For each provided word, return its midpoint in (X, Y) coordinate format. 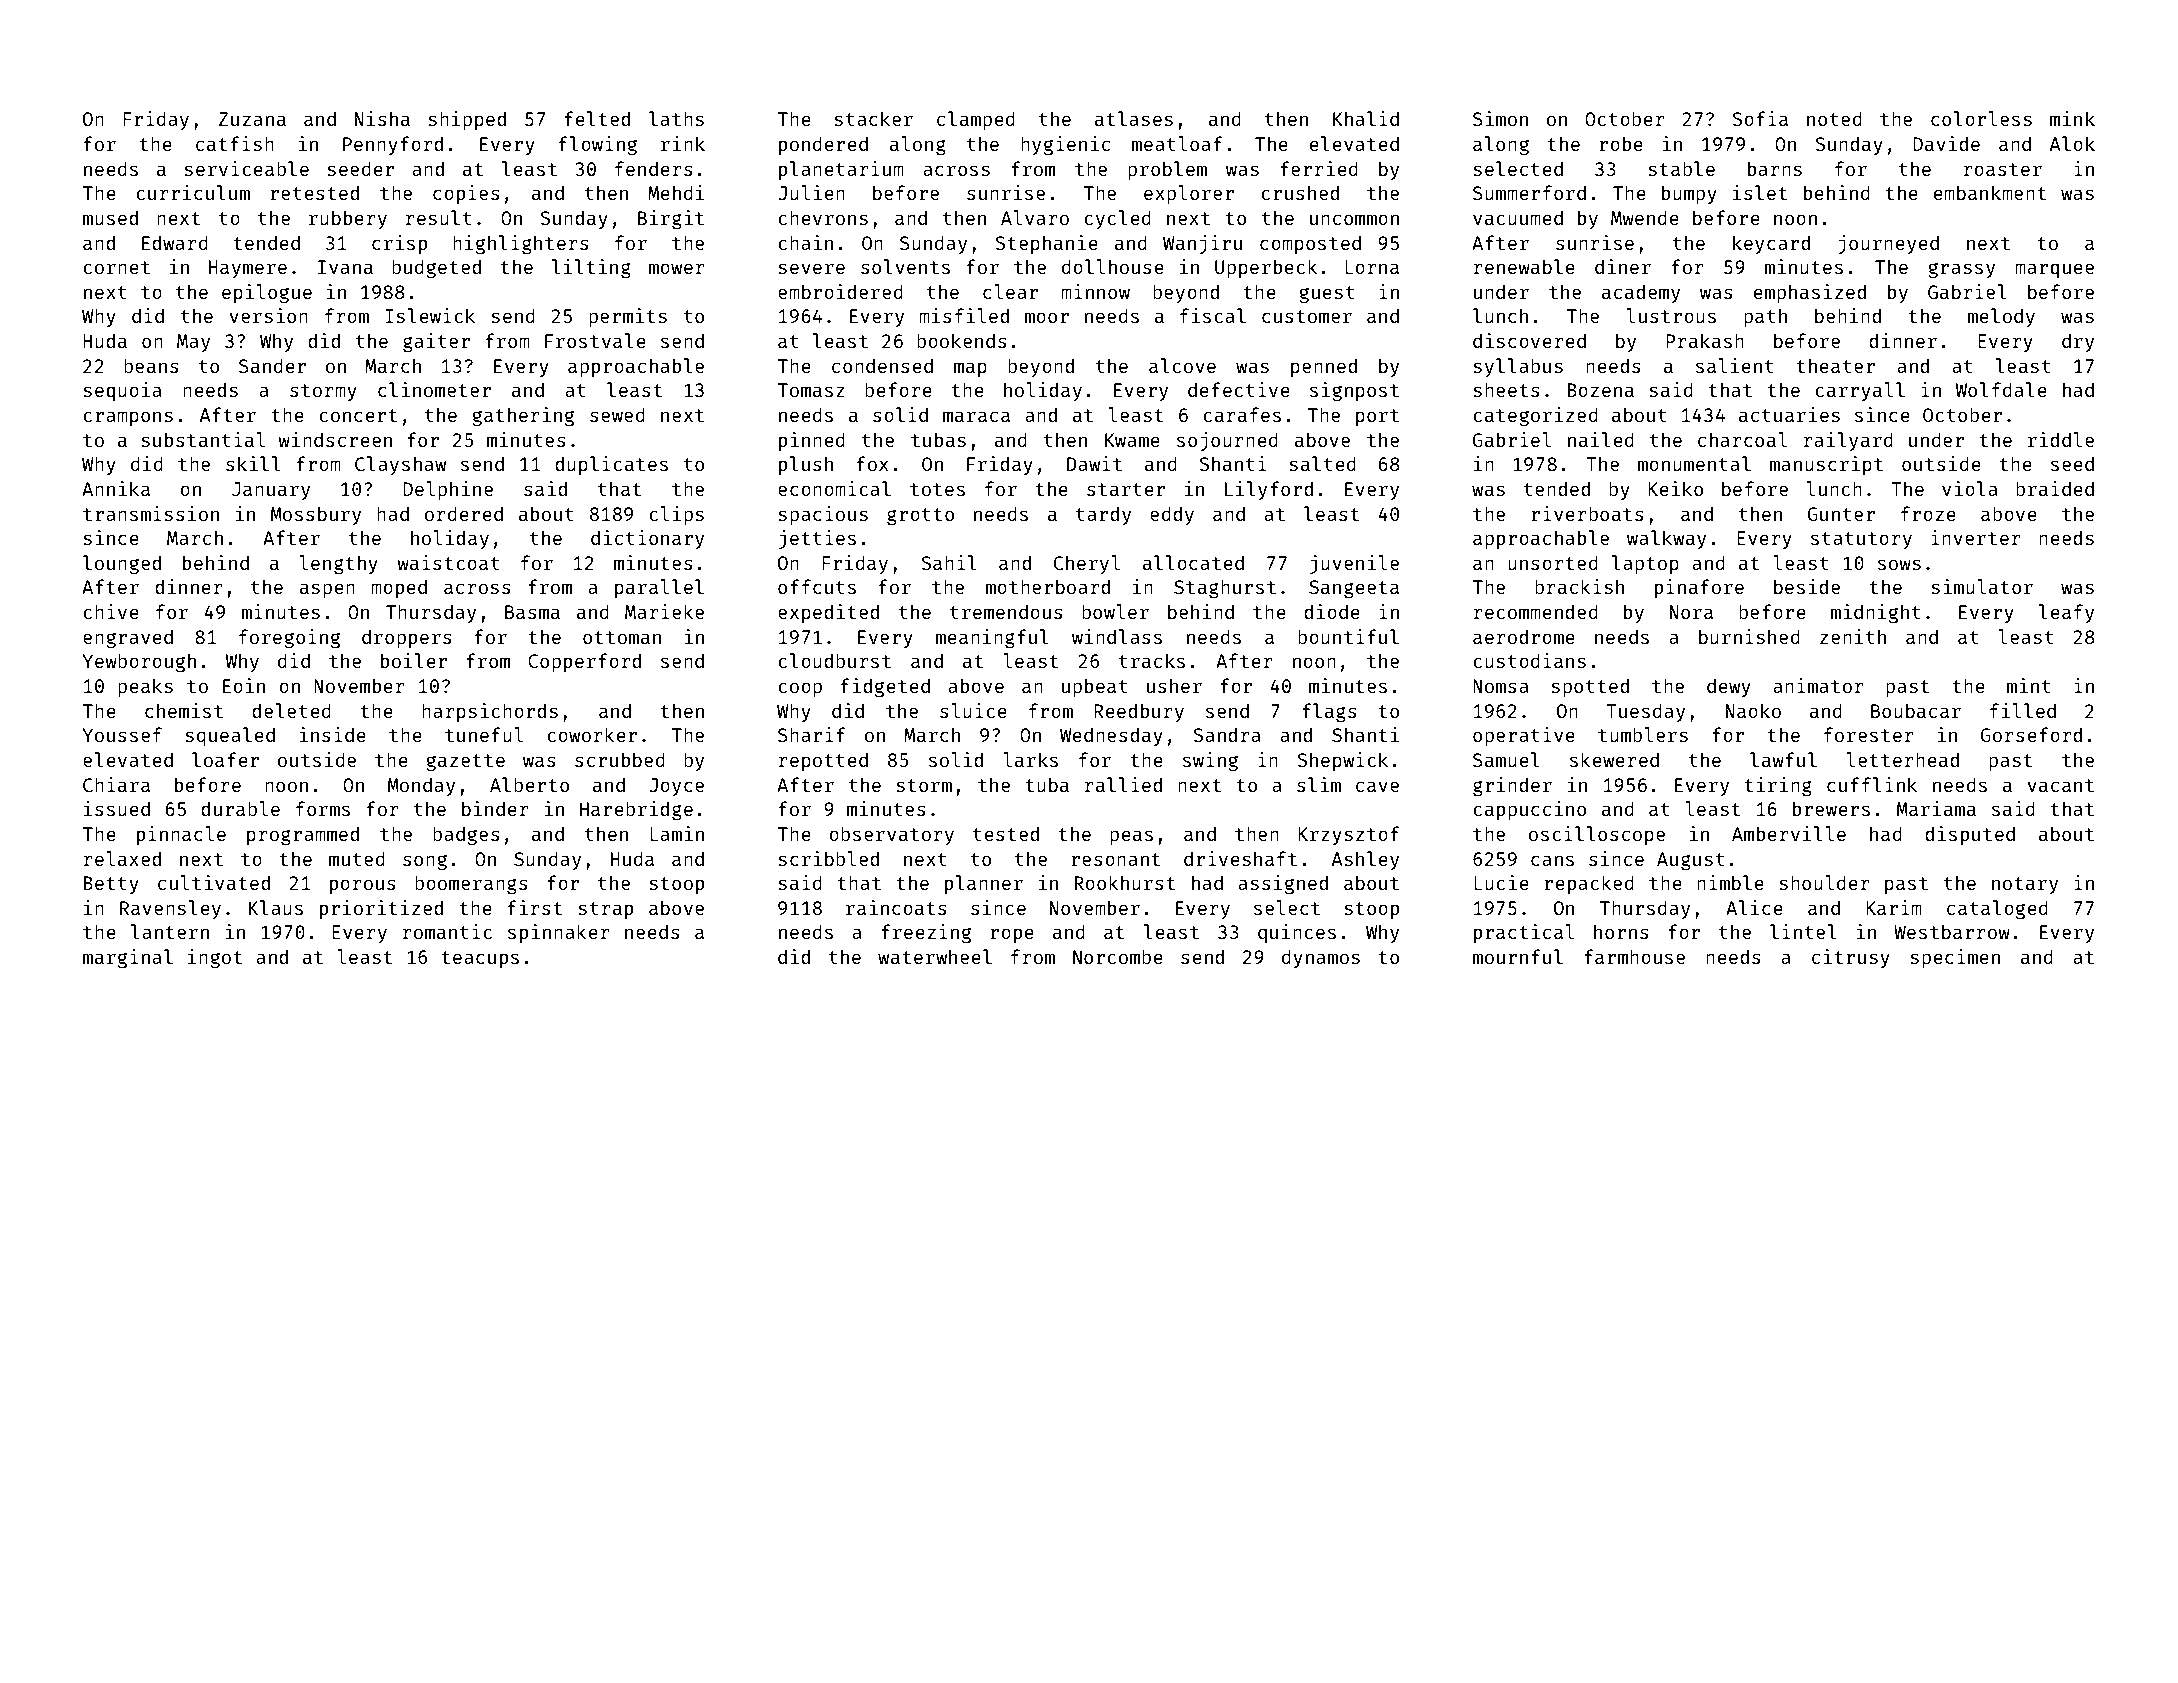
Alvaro (1035, 217)
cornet (116, 267)
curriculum (193, 192)
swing (1210, 761)
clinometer (434, 389)
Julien (811, 192)
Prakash (1705, 340)
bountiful (1348, 636)
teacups (480, 959)
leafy (2066, 613)
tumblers (1643, 734)
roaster (2003, 169)
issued (117, 808)
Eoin (244, 685)
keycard (1771, 244)
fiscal (1213, 315)
